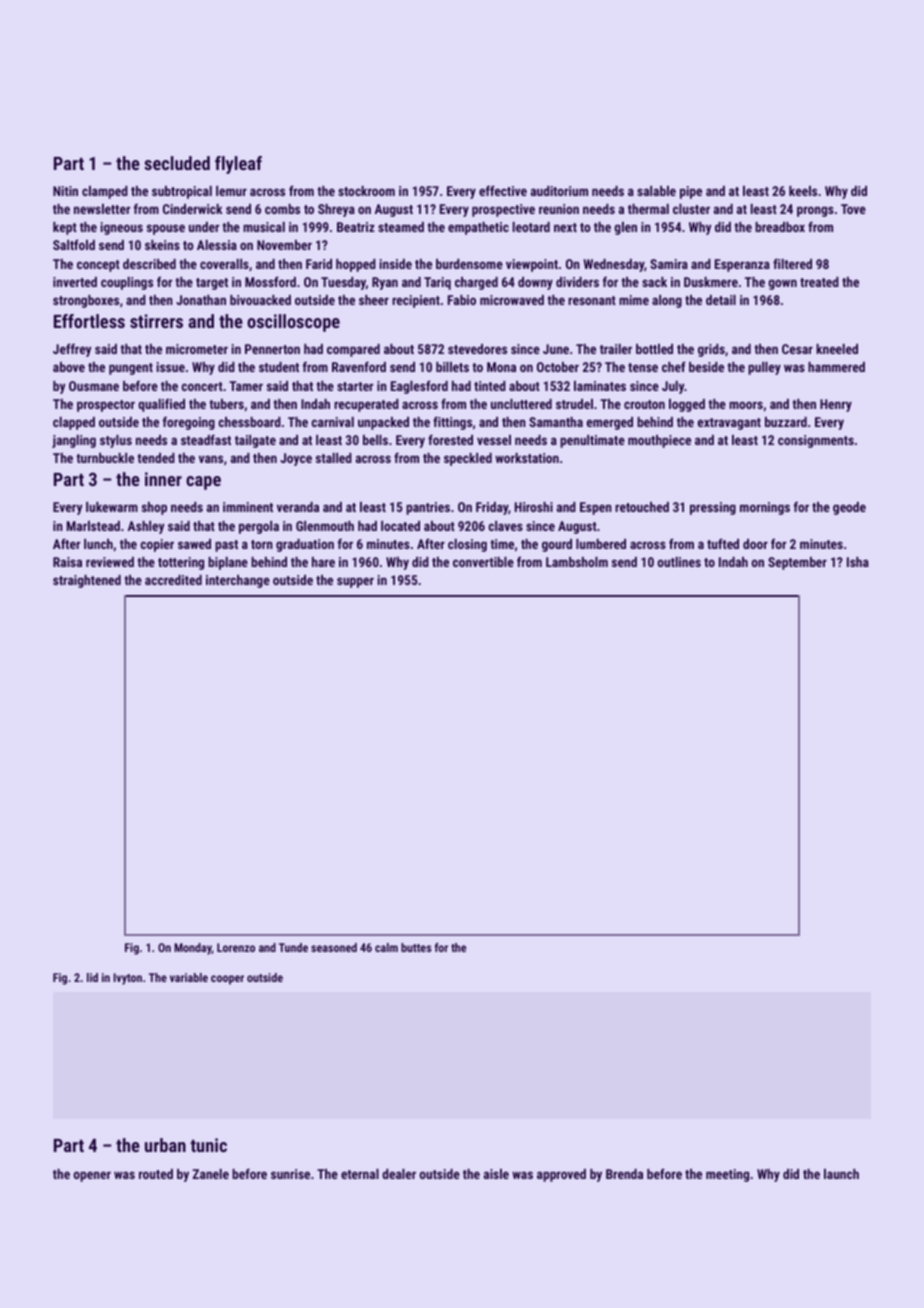  I want to click on mouthpiece, so click(659, 441).
